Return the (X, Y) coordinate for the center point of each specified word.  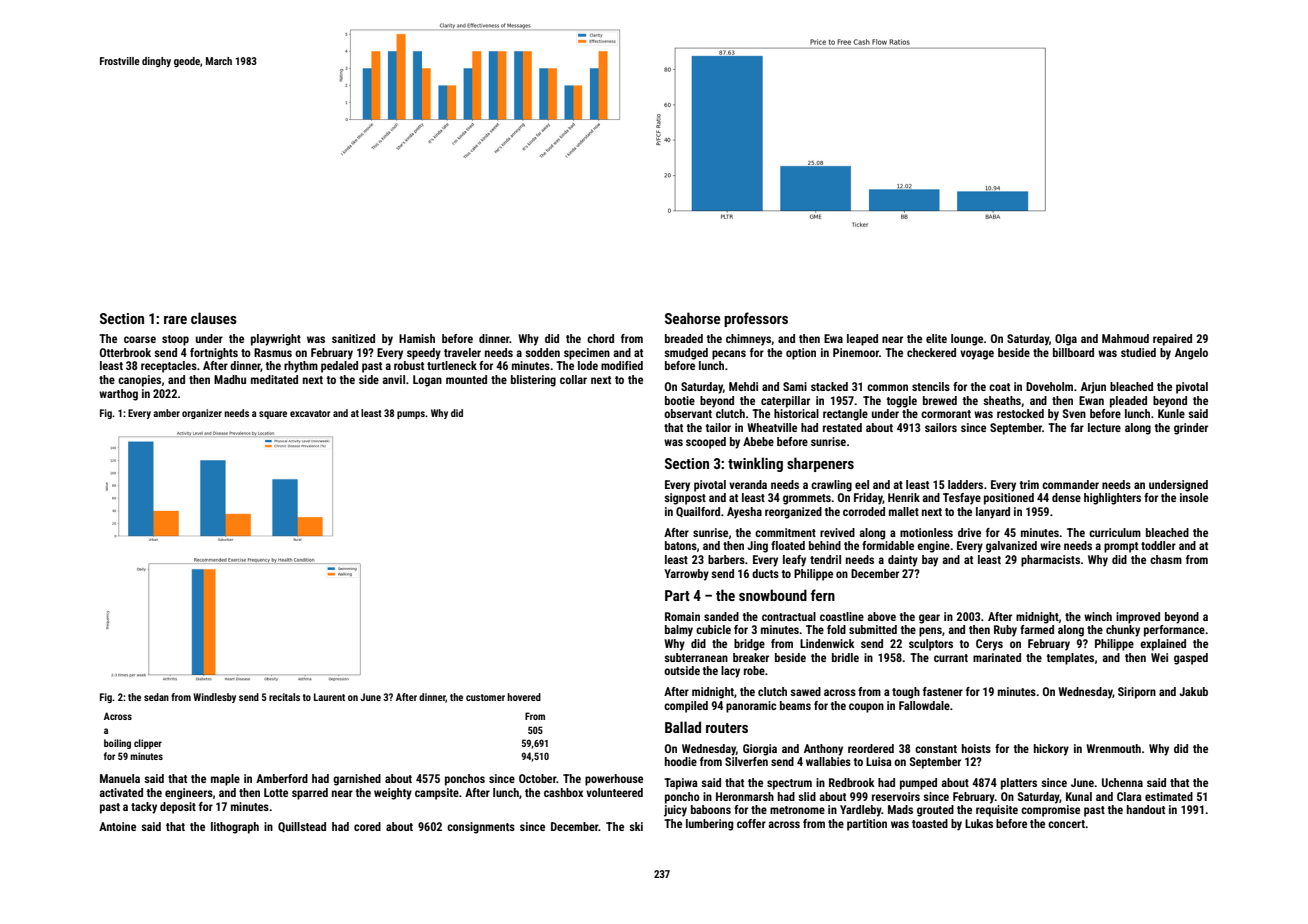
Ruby (1005, 631)
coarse (140, 339)
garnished (357, 780)
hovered (524, 697)
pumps (411, 415)
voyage (977, 355)
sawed (805, 691)
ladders (965, 484)
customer (485, 697)
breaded (684, 338)
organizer (202, 414)
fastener (943, 691)
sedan (156, 697)
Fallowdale (924, 705)
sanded (721, 616)
